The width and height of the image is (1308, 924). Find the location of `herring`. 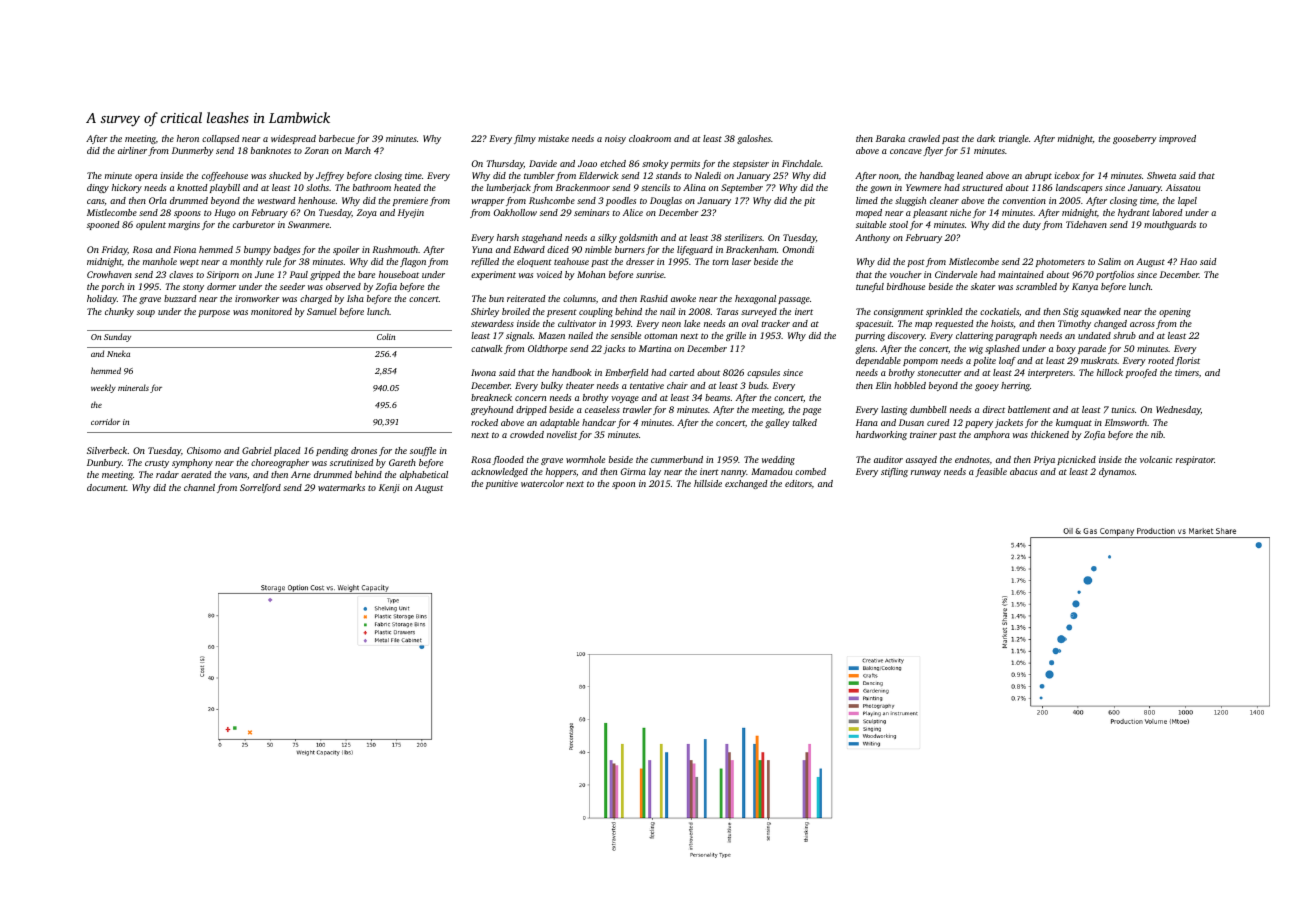

herring is located at coordinates (1015, 386).
